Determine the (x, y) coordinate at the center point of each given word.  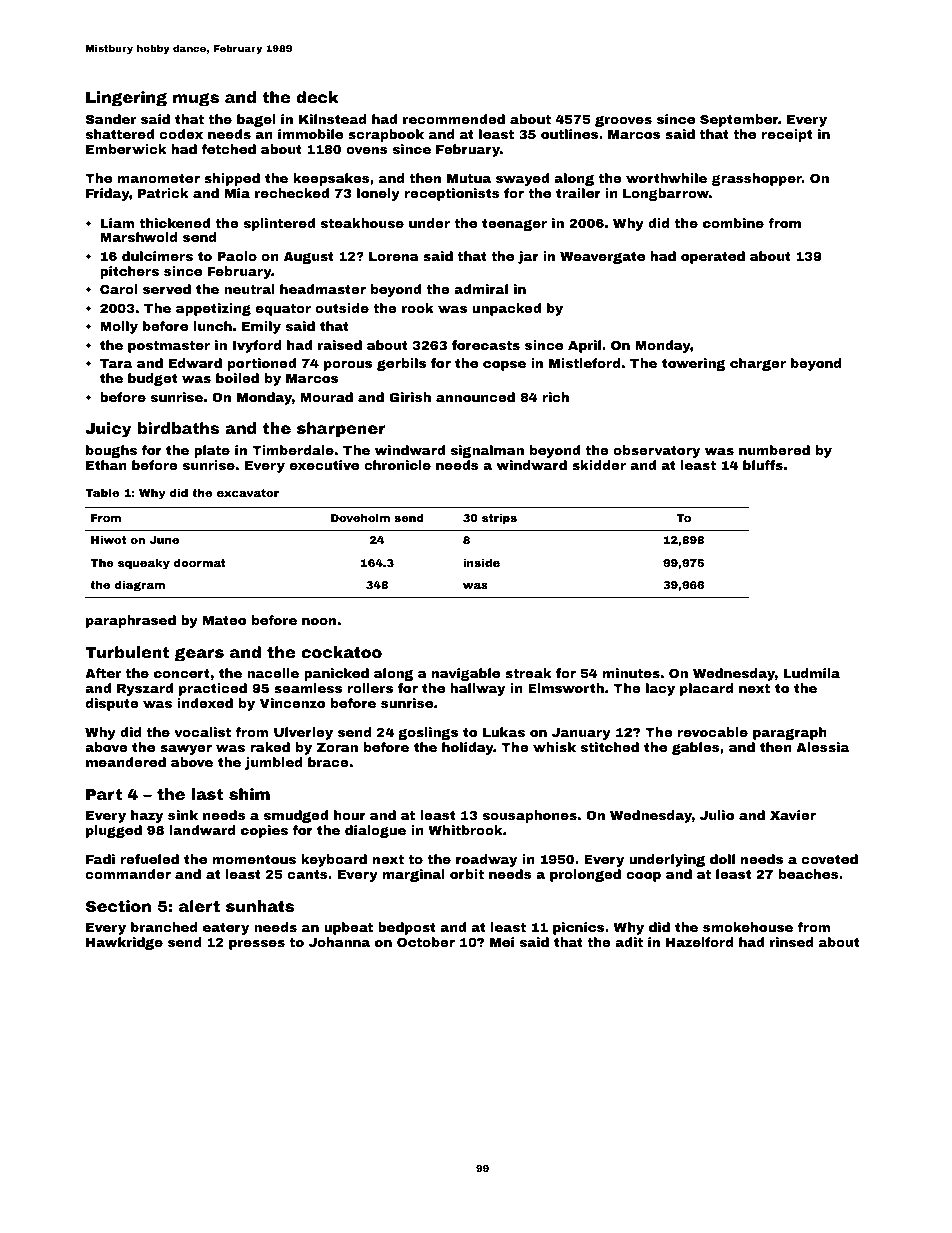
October (426, 942)
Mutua (469, 178)
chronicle (397, 465)
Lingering (126, 99)
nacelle (273, 673)
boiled (237, 378)
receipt (787, 135)
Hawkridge (124, 943)
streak (528, 673)
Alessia (822, 747)
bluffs (763, 465)
